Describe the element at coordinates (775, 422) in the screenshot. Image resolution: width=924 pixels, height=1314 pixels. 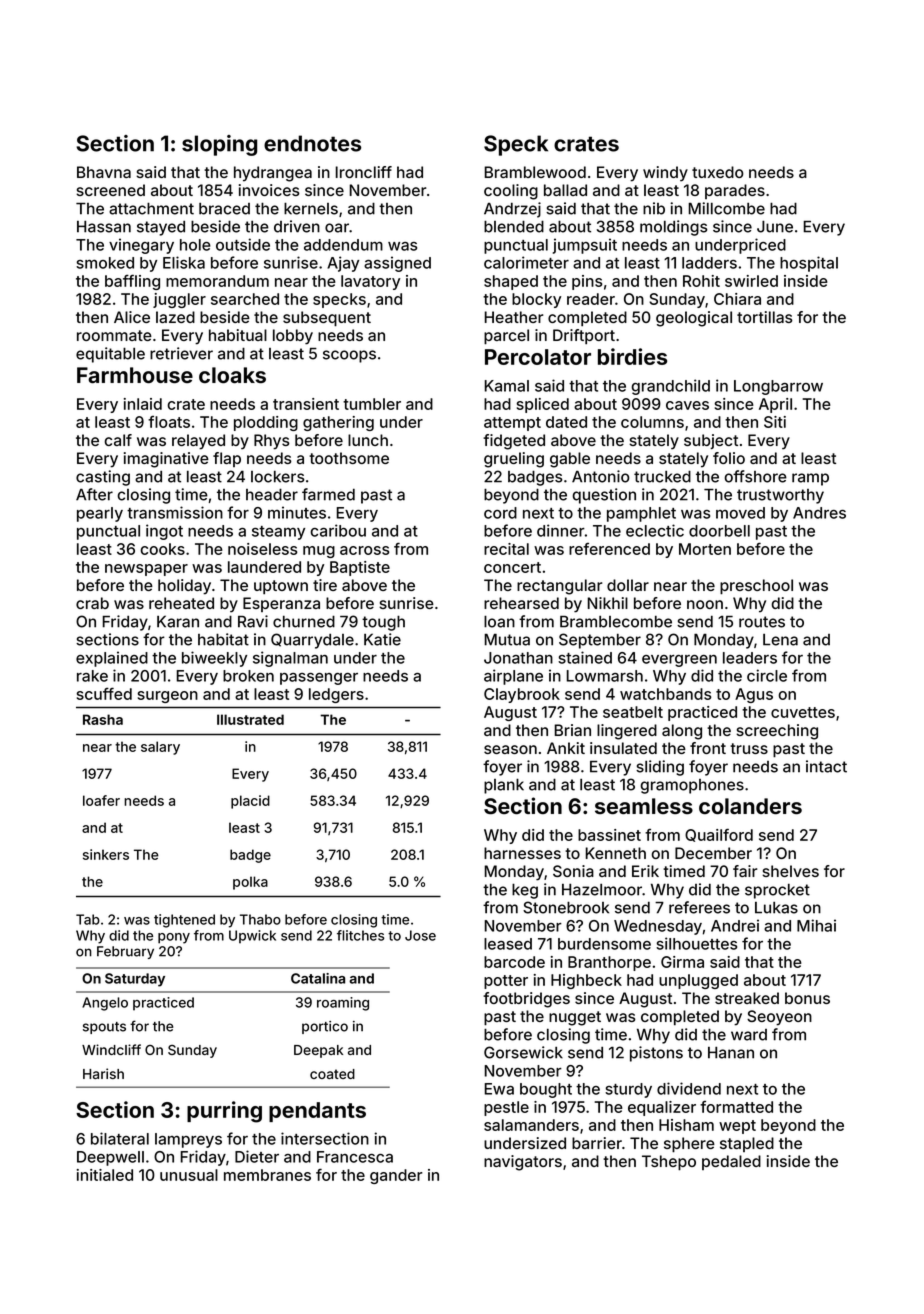
I see `Siti` at that location.
